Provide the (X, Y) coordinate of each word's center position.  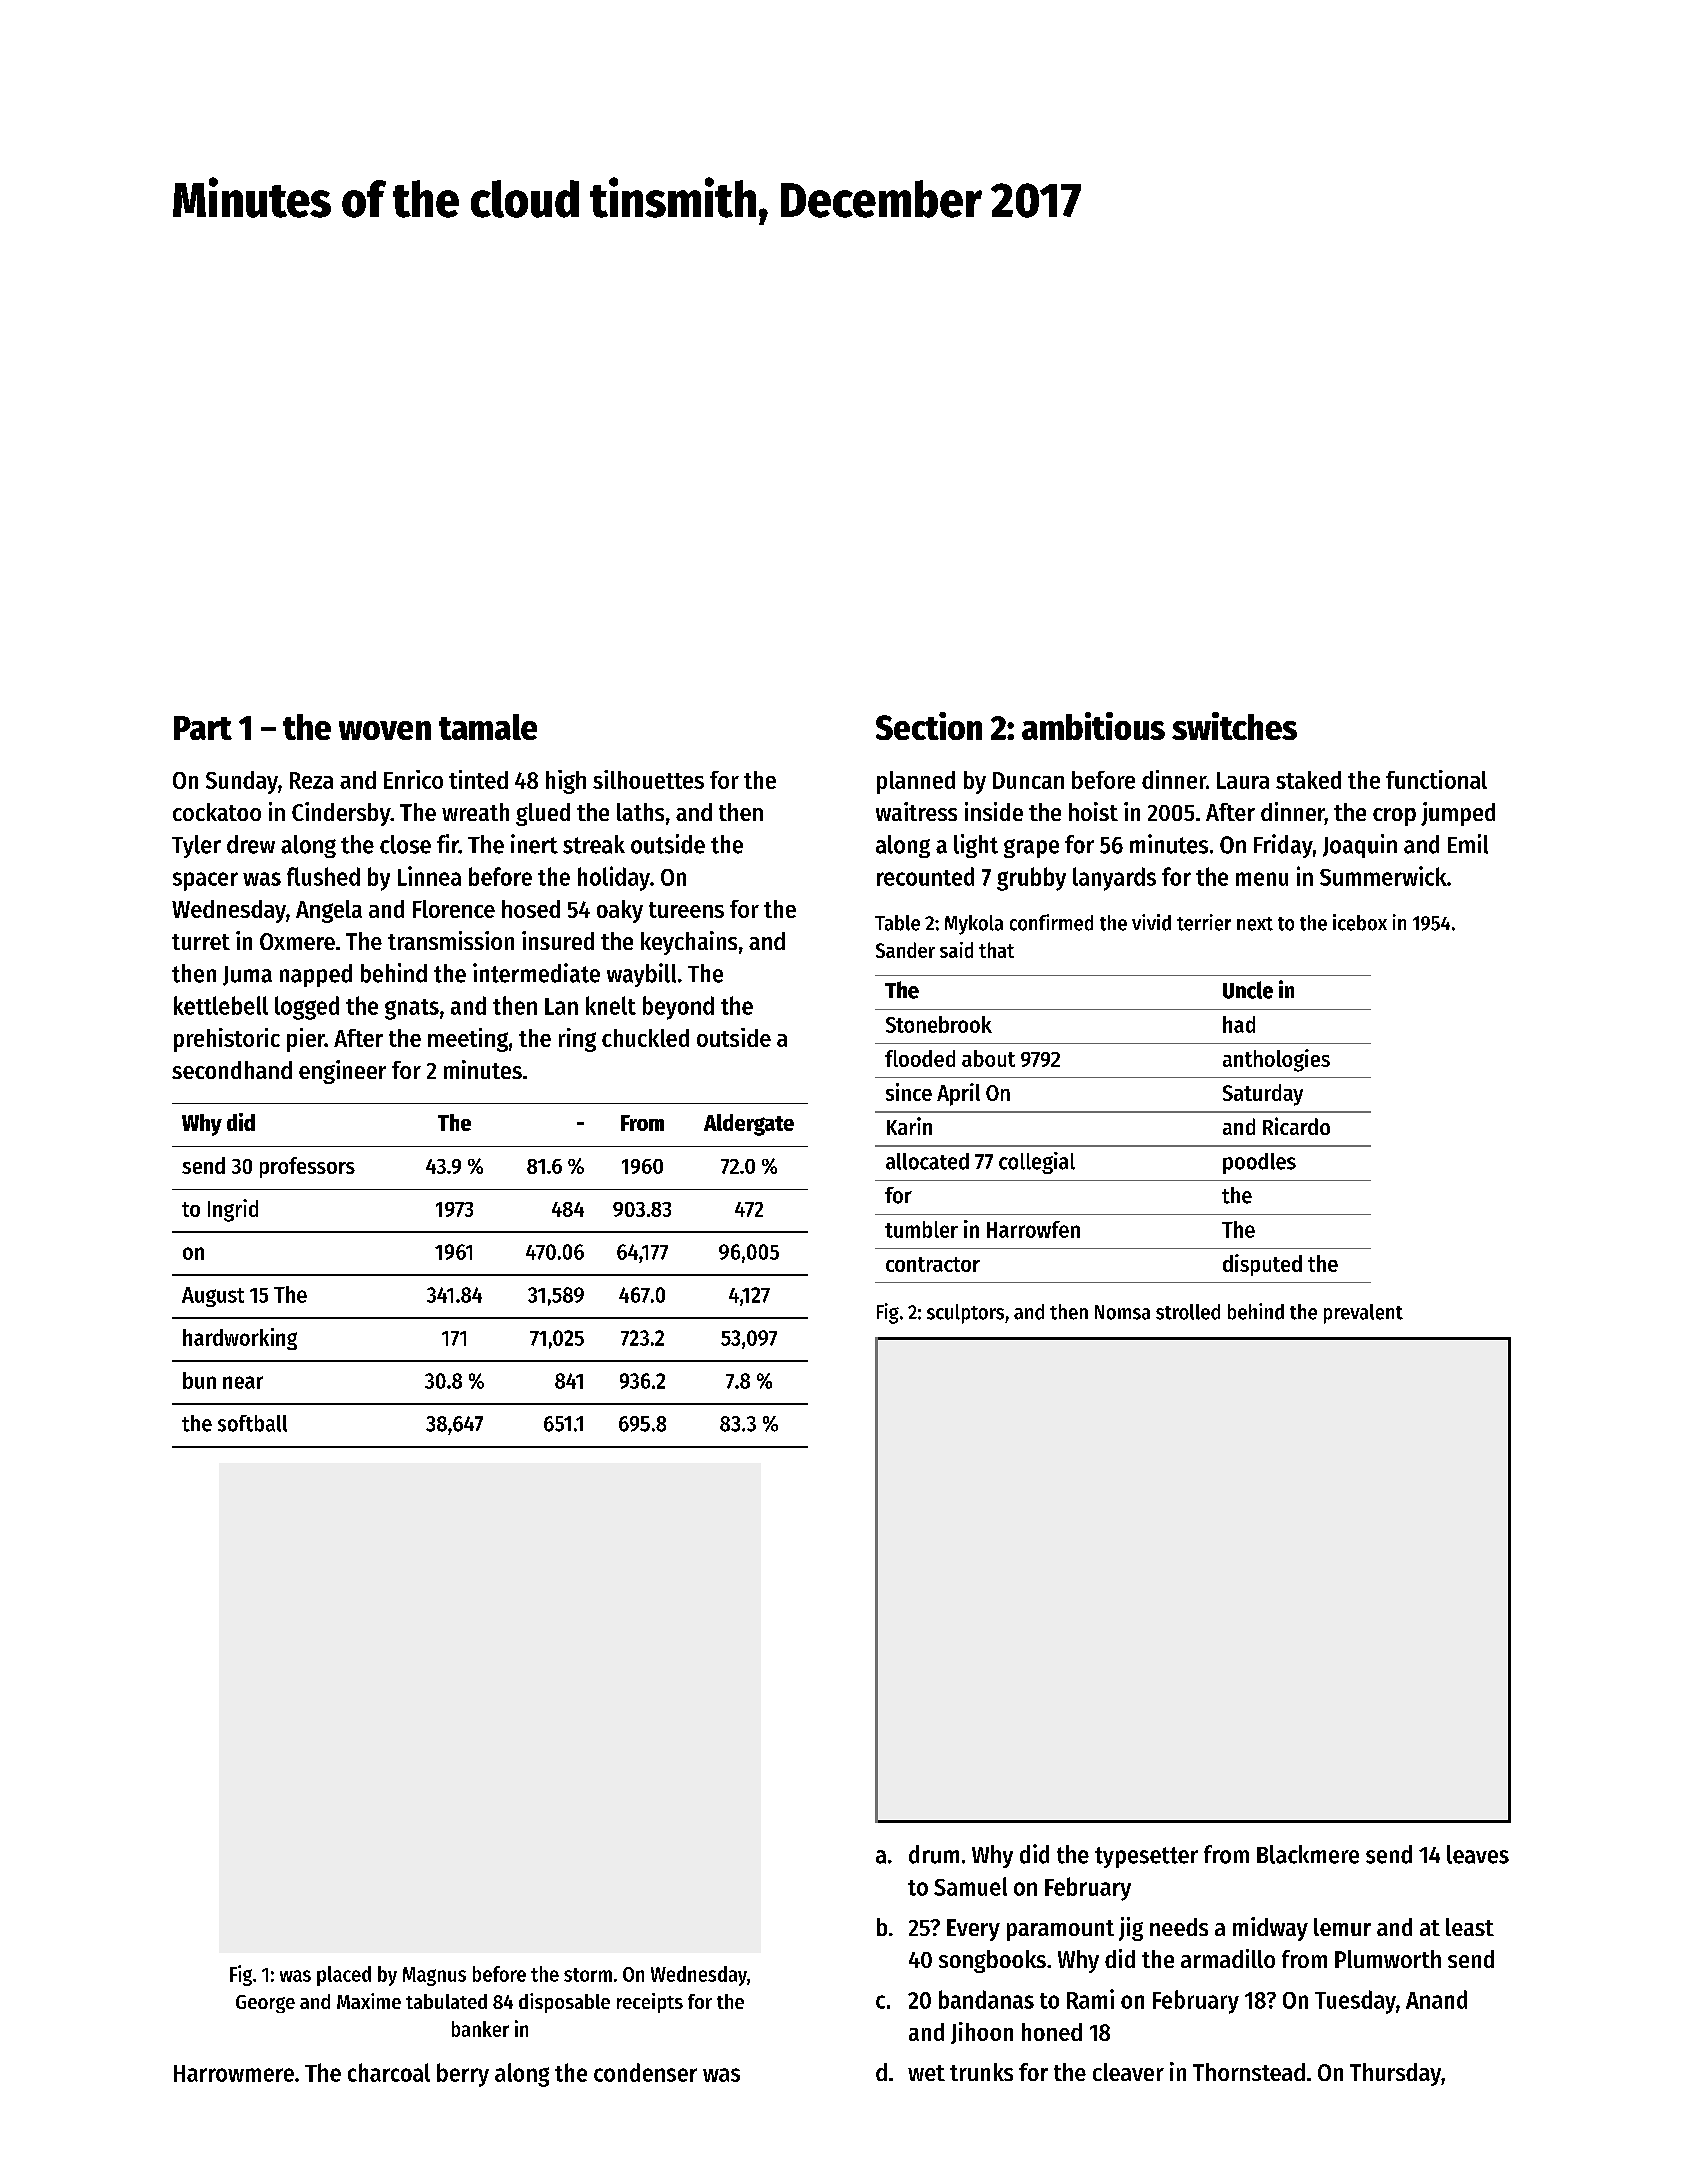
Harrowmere (234, 2073)
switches (1234, 726)
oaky (620, 911)
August (213, 1297)
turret (201, 942)
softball (252, 1423)
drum (934, 1854)
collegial (1037, 1163)
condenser (645, 2072)
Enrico (413, 779)
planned (916, 782)
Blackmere (1308, 1854)
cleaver (1128, 2072)
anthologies (1276, 1060)
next (1255, 924)
